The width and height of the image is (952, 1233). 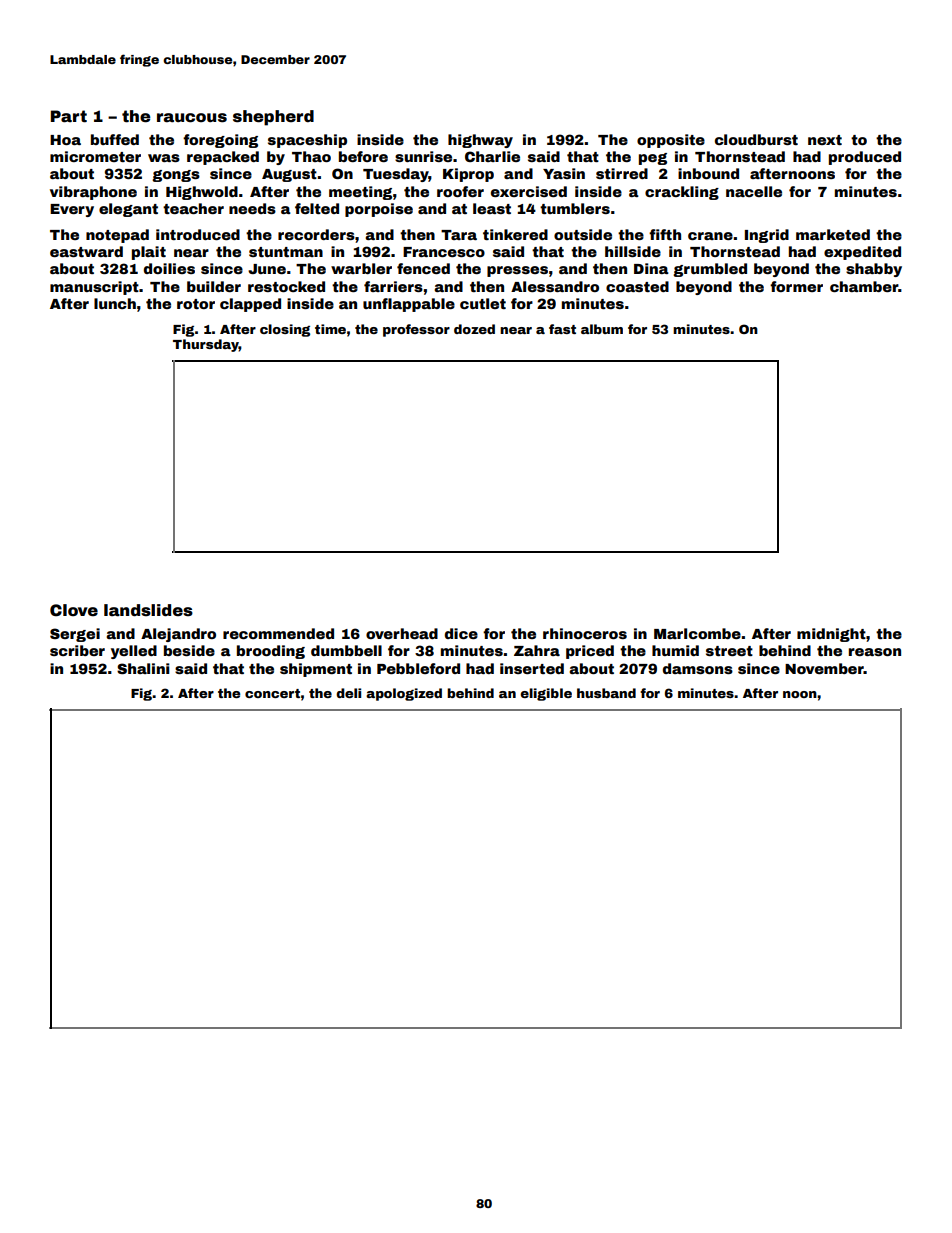 What do you see at coordinates (864, 286) in the image?
I see `chamber` at bounding box center [864, 286].
